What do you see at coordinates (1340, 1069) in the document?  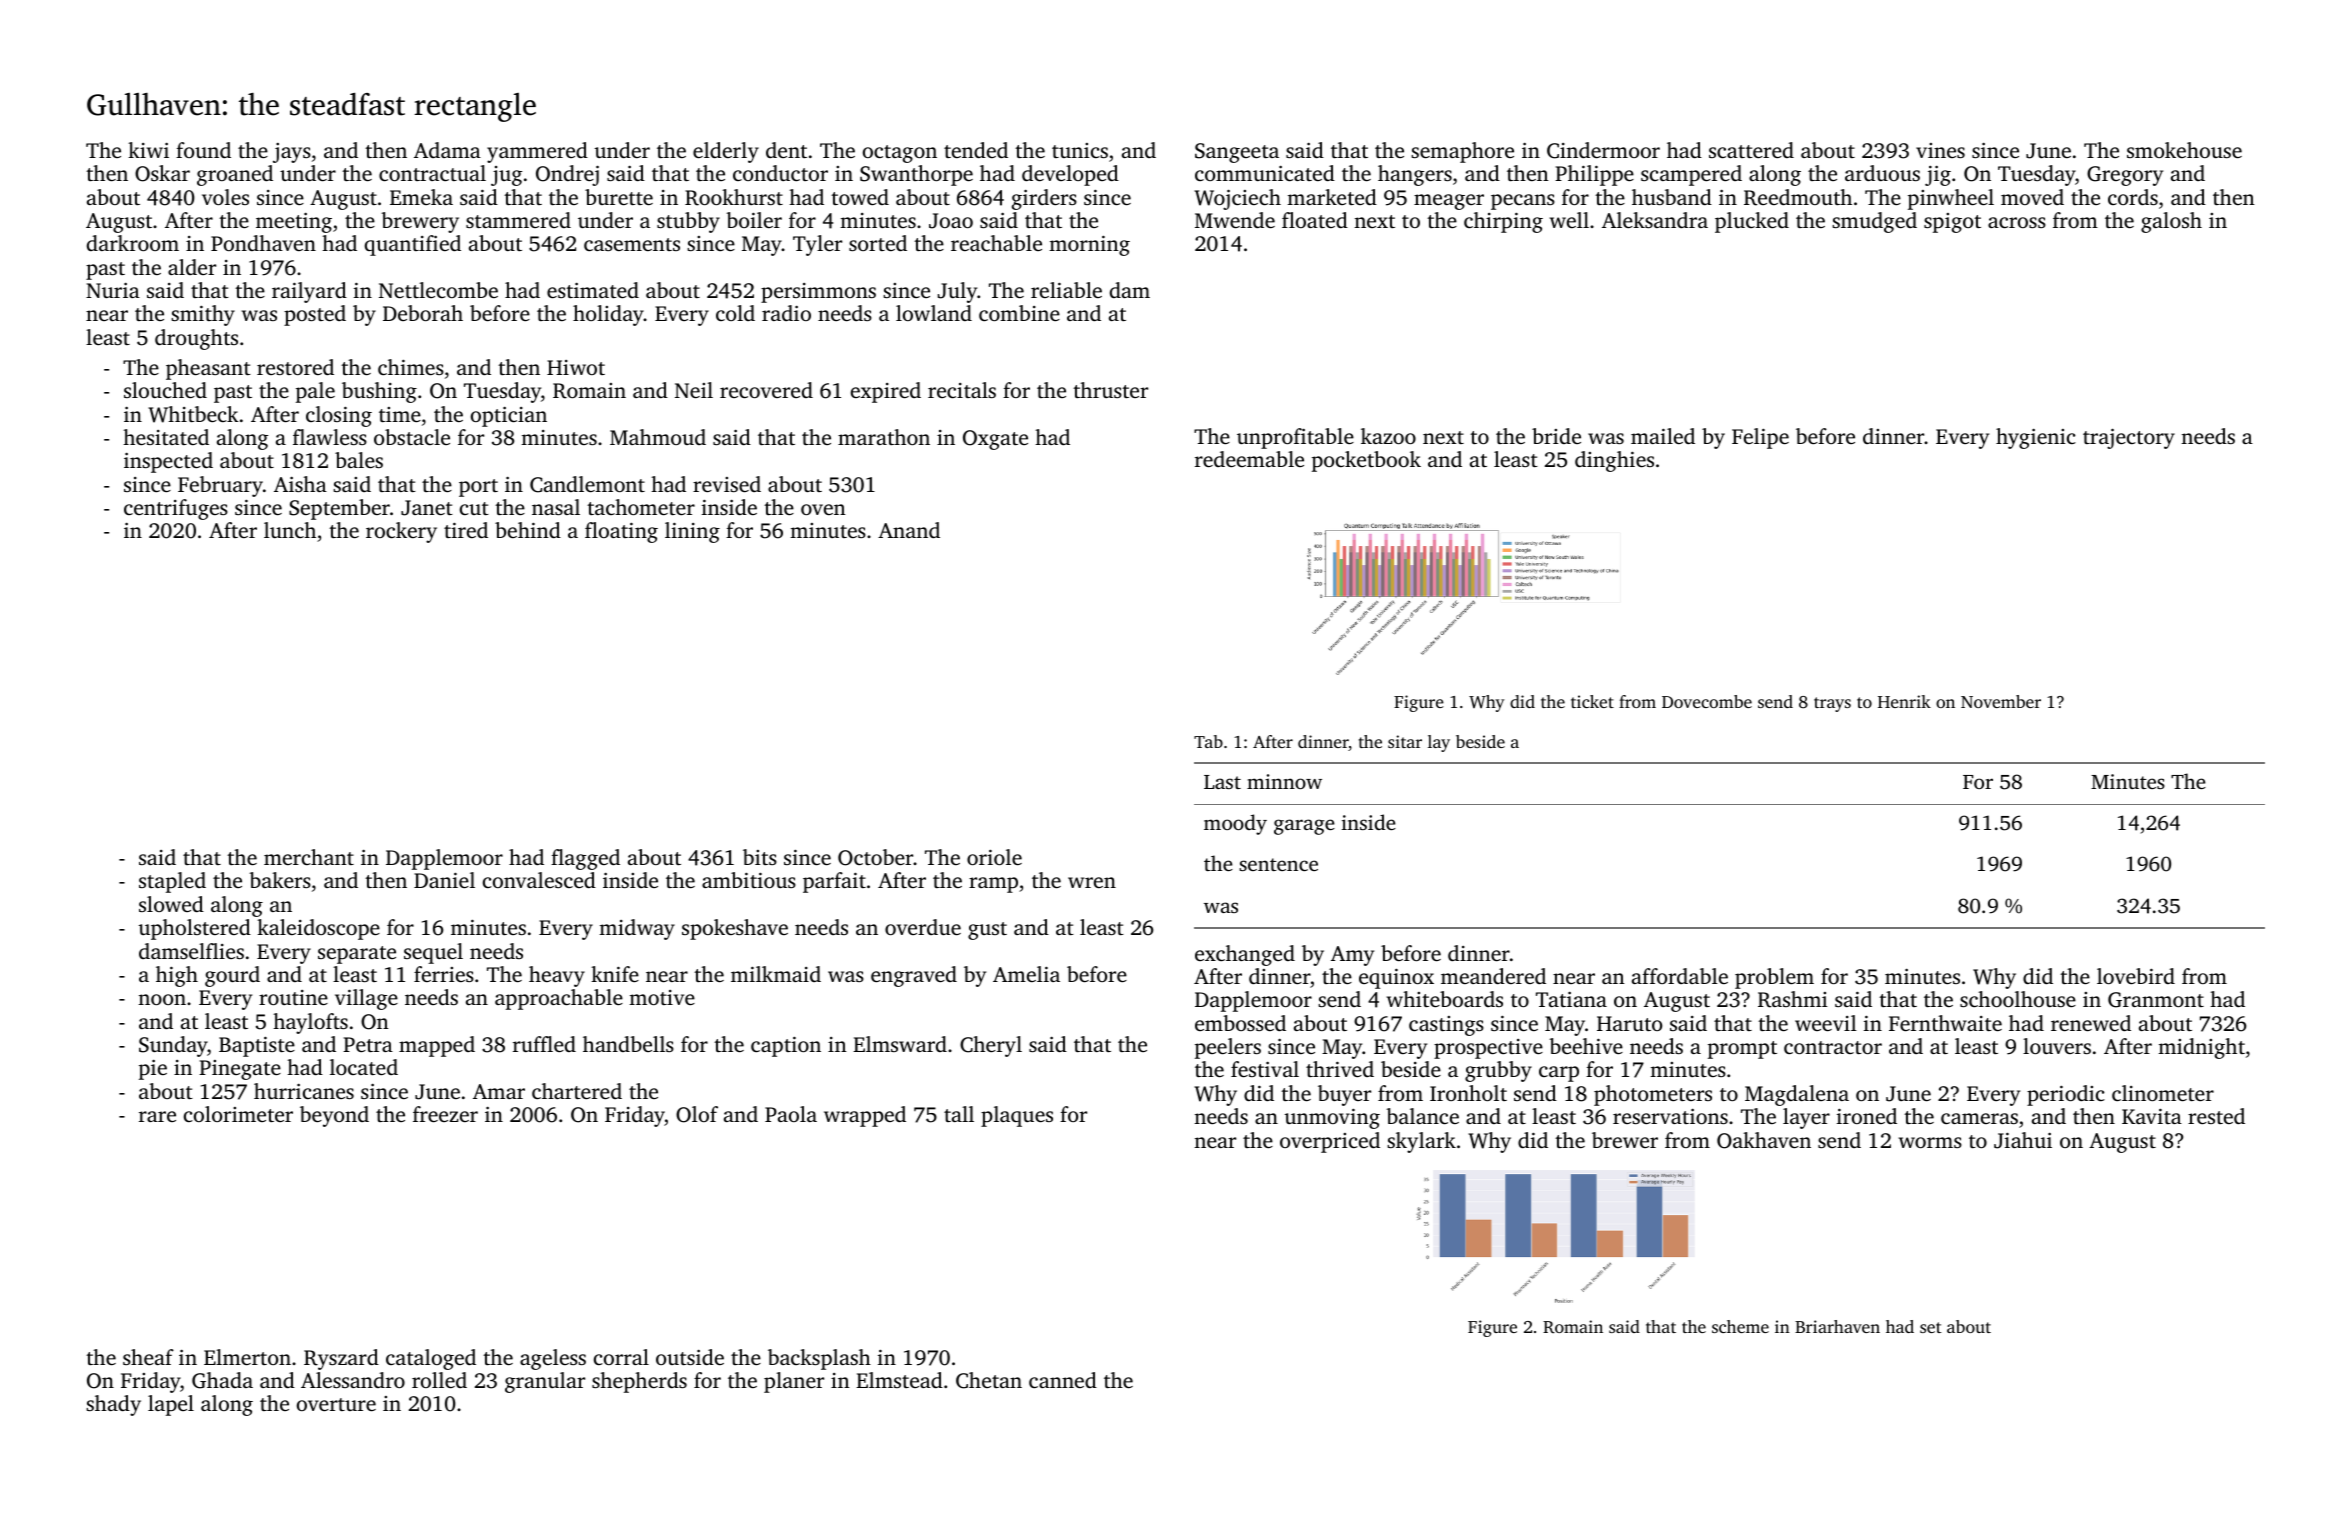 I see `thrived` at bounding box center [1340, 1069].
